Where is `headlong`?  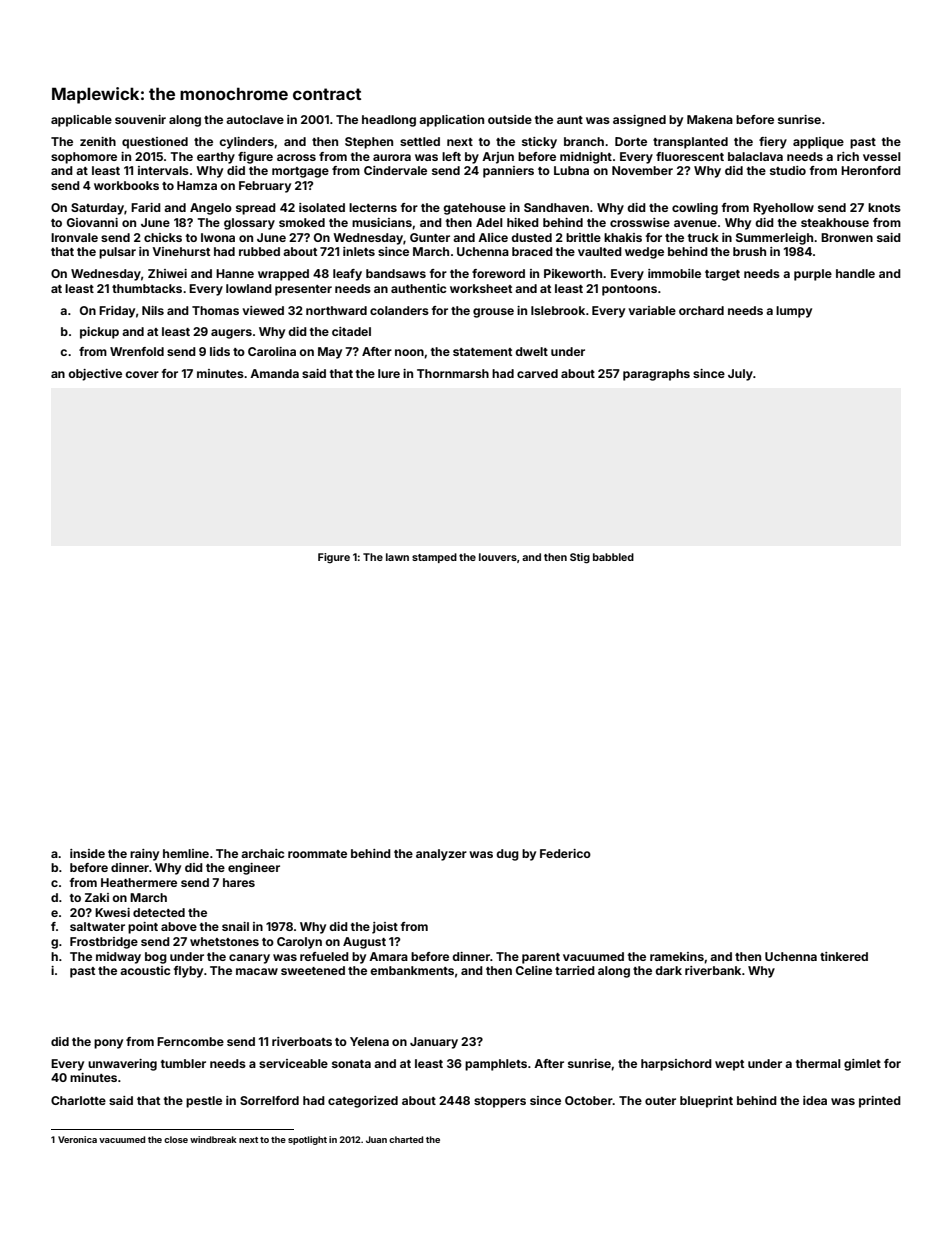
headlong is located at coordinates (389, 121).
